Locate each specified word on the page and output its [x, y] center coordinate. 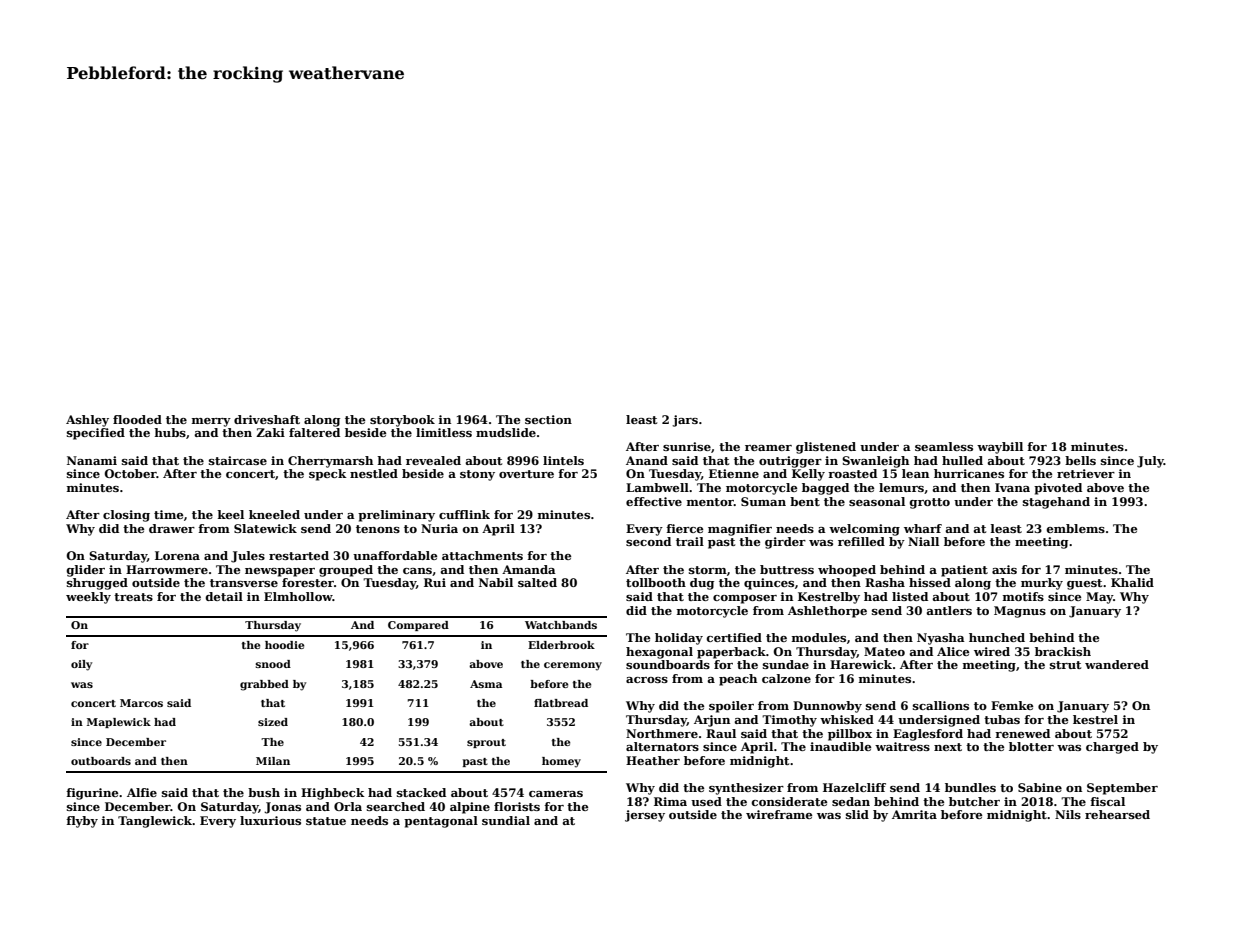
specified [96, 434]
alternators [662, 746]
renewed [1022, 733]
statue [326, 821]
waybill [1000, 448]
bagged [825, 489]
